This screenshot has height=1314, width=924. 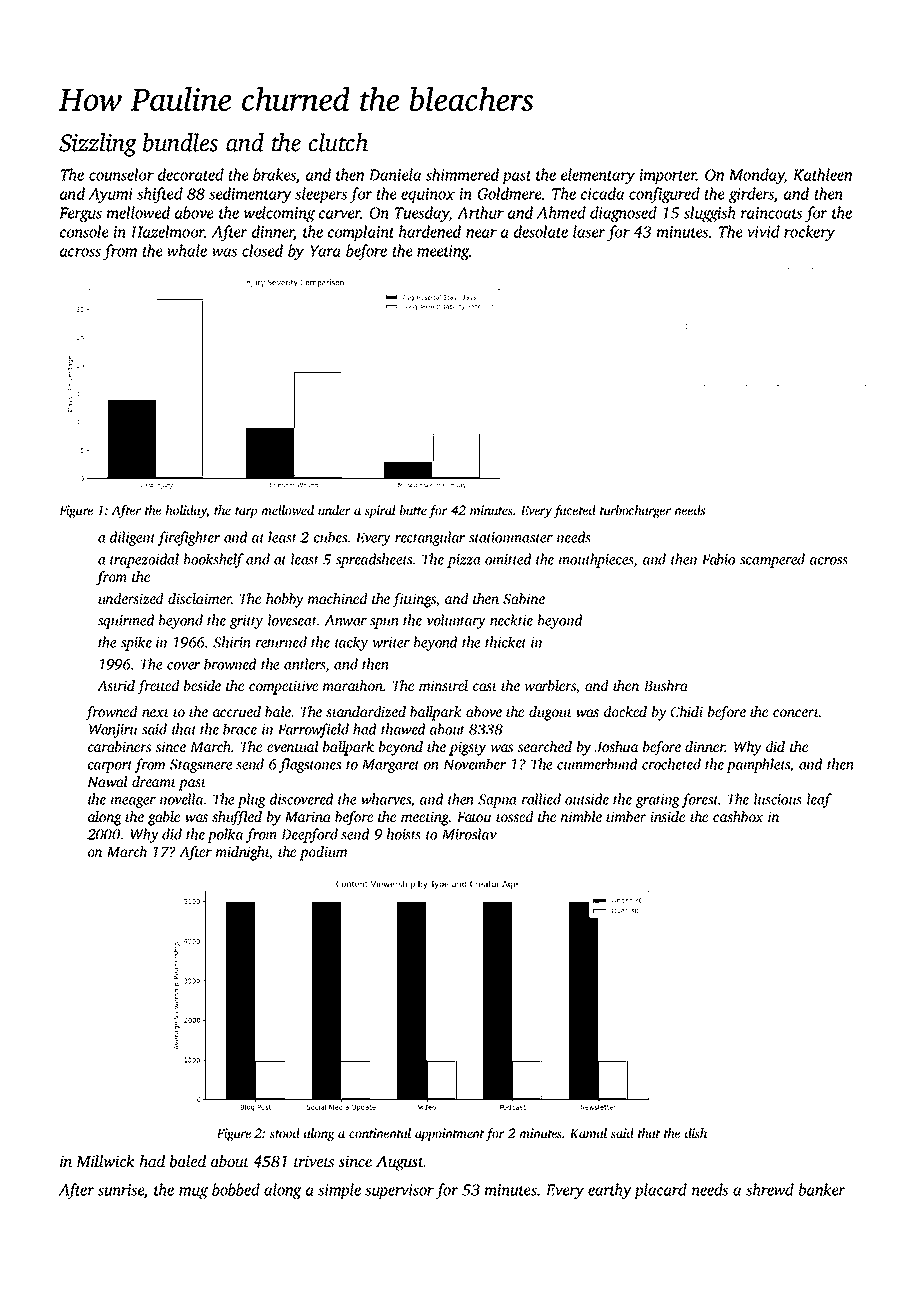 What do you see at coordinates (106, 1161) in the screenshot?
I see `Millwick` at bounding box center [106, 1161].
